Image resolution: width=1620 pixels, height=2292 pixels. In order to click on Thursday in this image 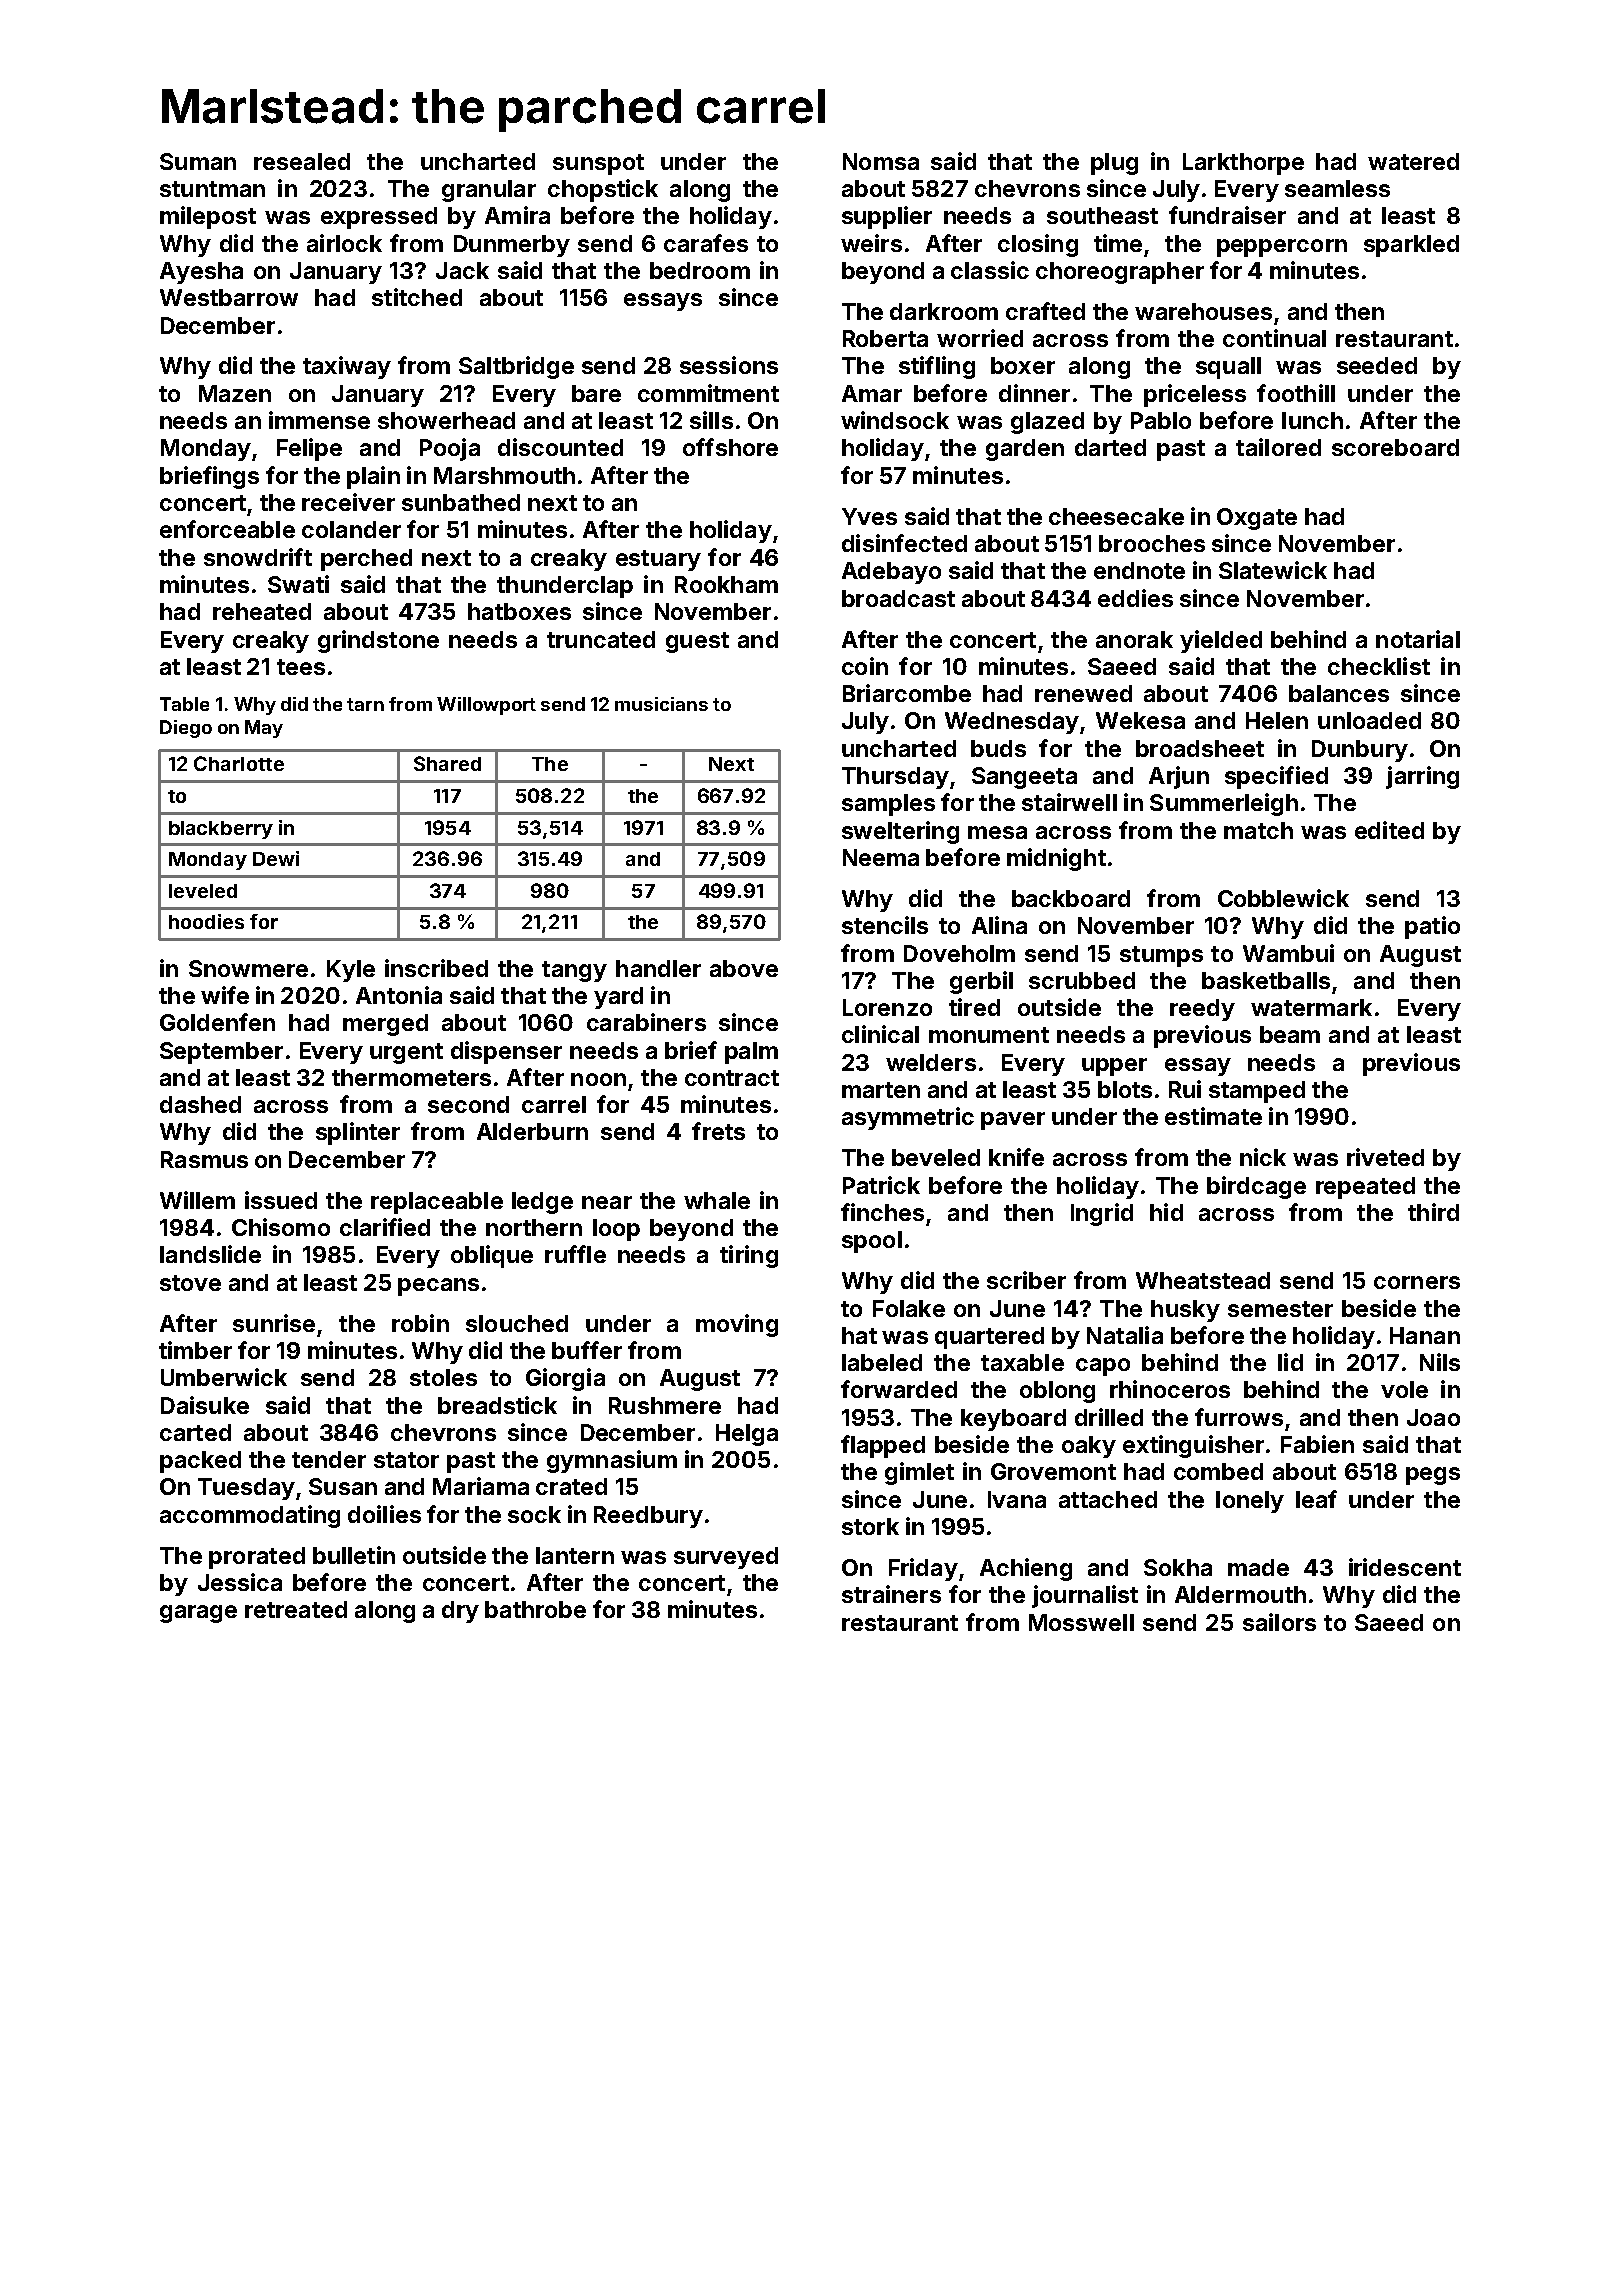, I will do `click(895, 778)`.
